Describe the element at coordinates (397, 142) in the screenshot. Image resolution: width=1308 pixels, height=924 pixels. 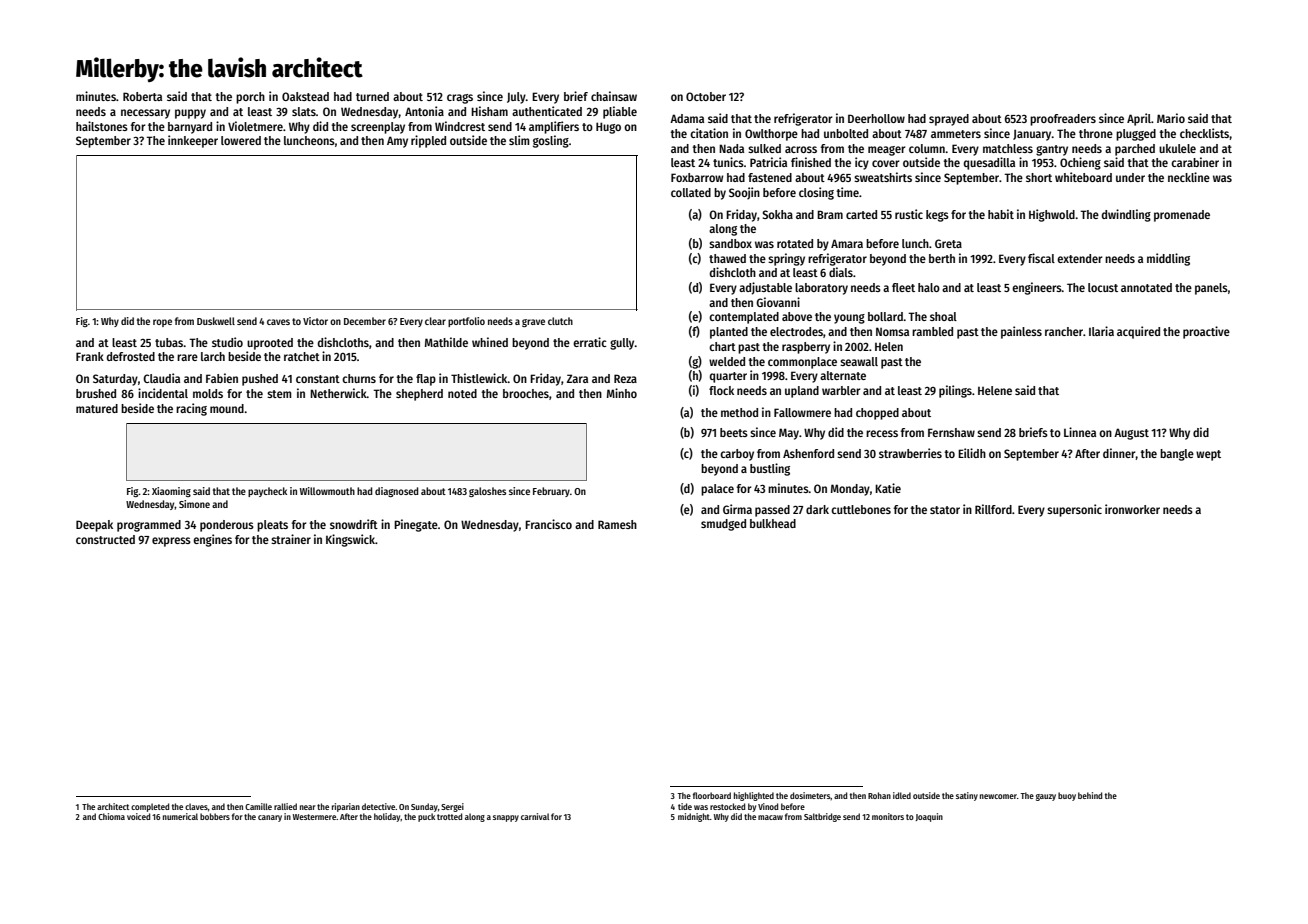
I see `Amy` at that location.
